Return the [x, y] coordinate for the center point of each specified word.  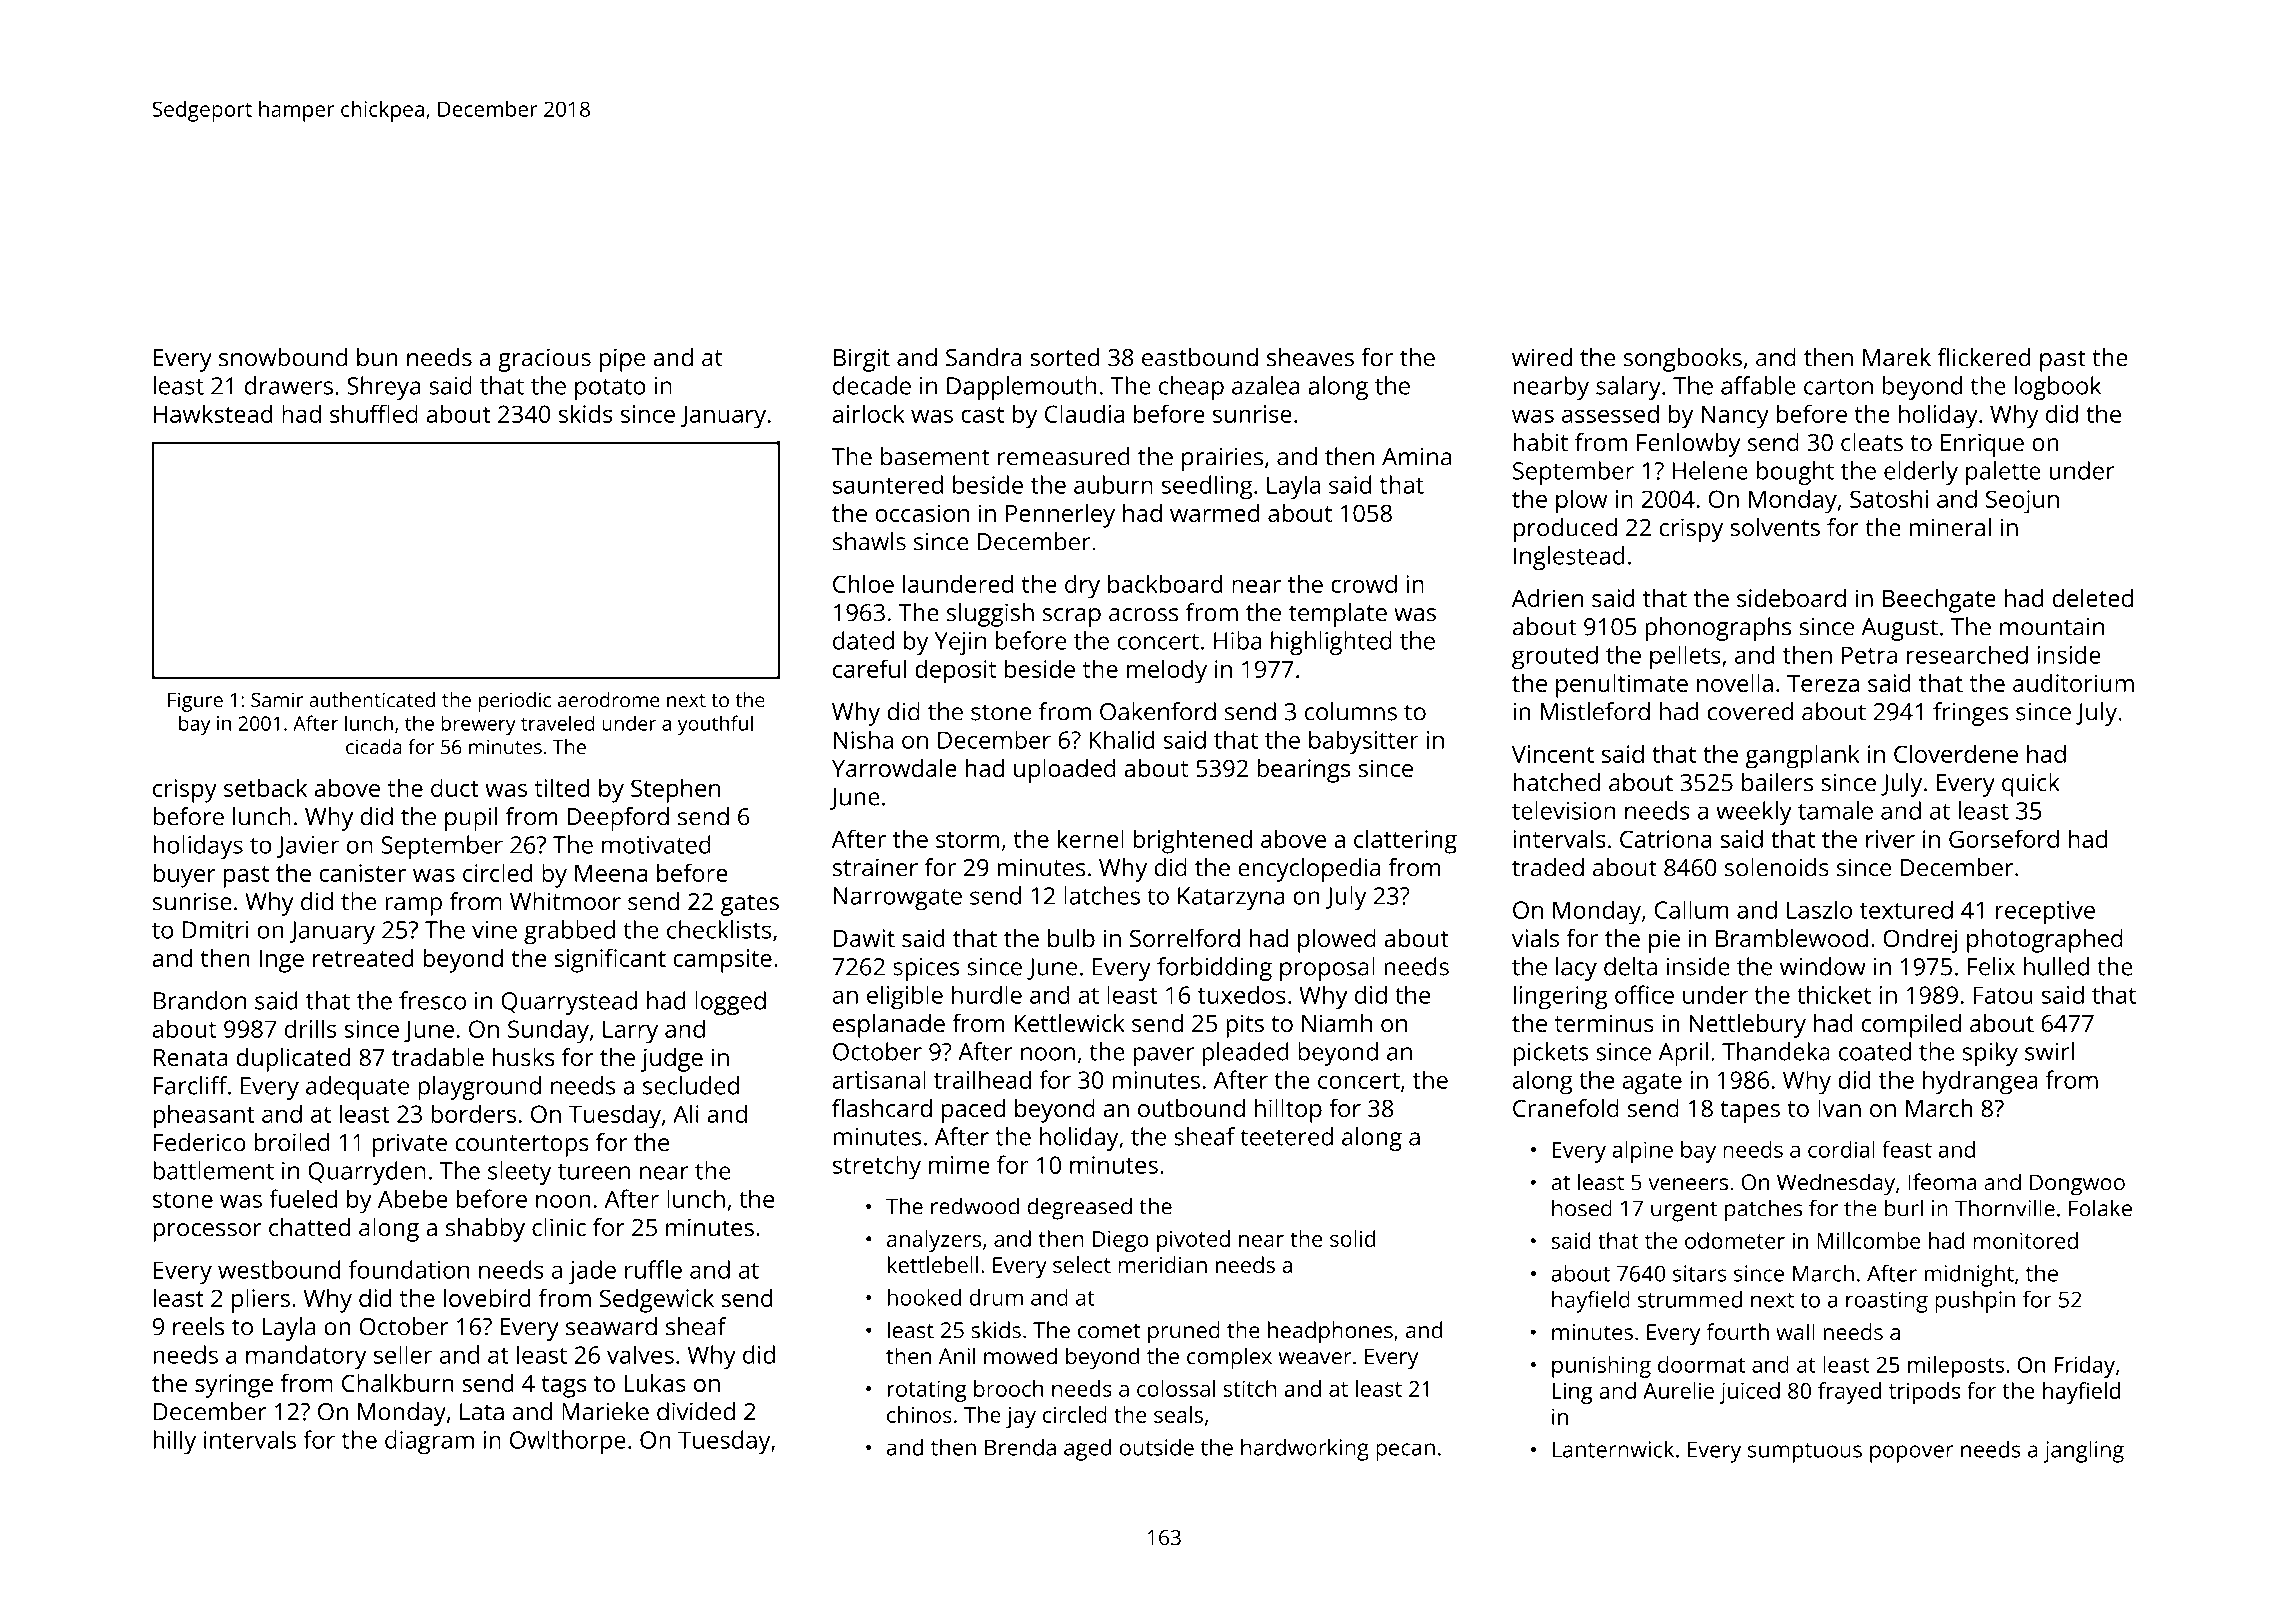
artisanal [879, 1079]
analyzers [934, 1241]
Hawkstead [213, 413]
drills [310, 1028]
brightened [1192, 841]
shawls [869, 541]
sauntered [888, 484]
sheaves [1310, 357]
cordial [1841, 1149]
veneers [1688, 1184]
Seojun [2022, 502]
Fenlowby [1689, 445]
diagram [429, 1442]
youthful [715, 725]
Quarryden [367, 1173]
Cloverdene [1956, 753]
